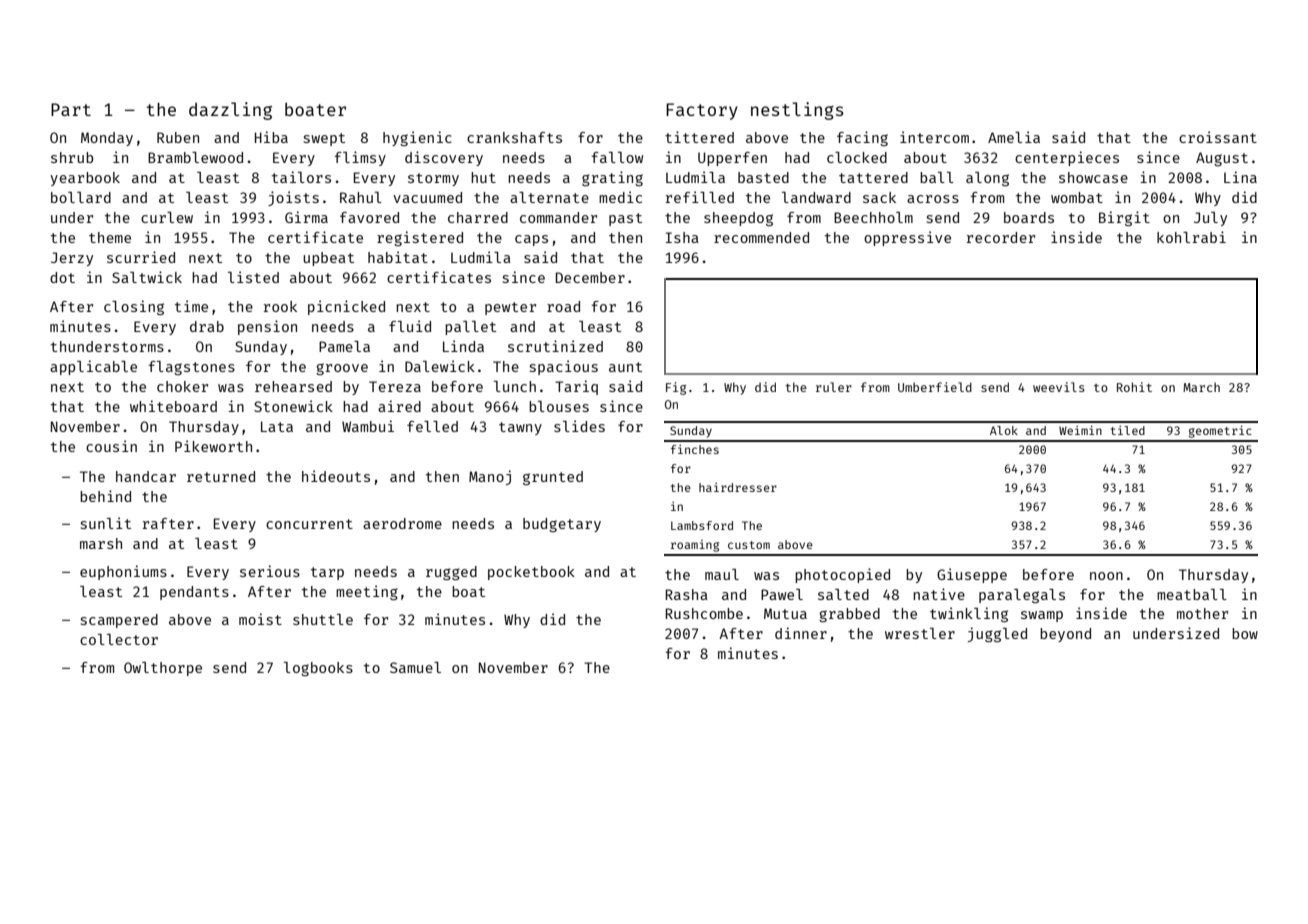  Describe the element at coordinates (318, 669) in the page. I see `logbooks` at that location.
